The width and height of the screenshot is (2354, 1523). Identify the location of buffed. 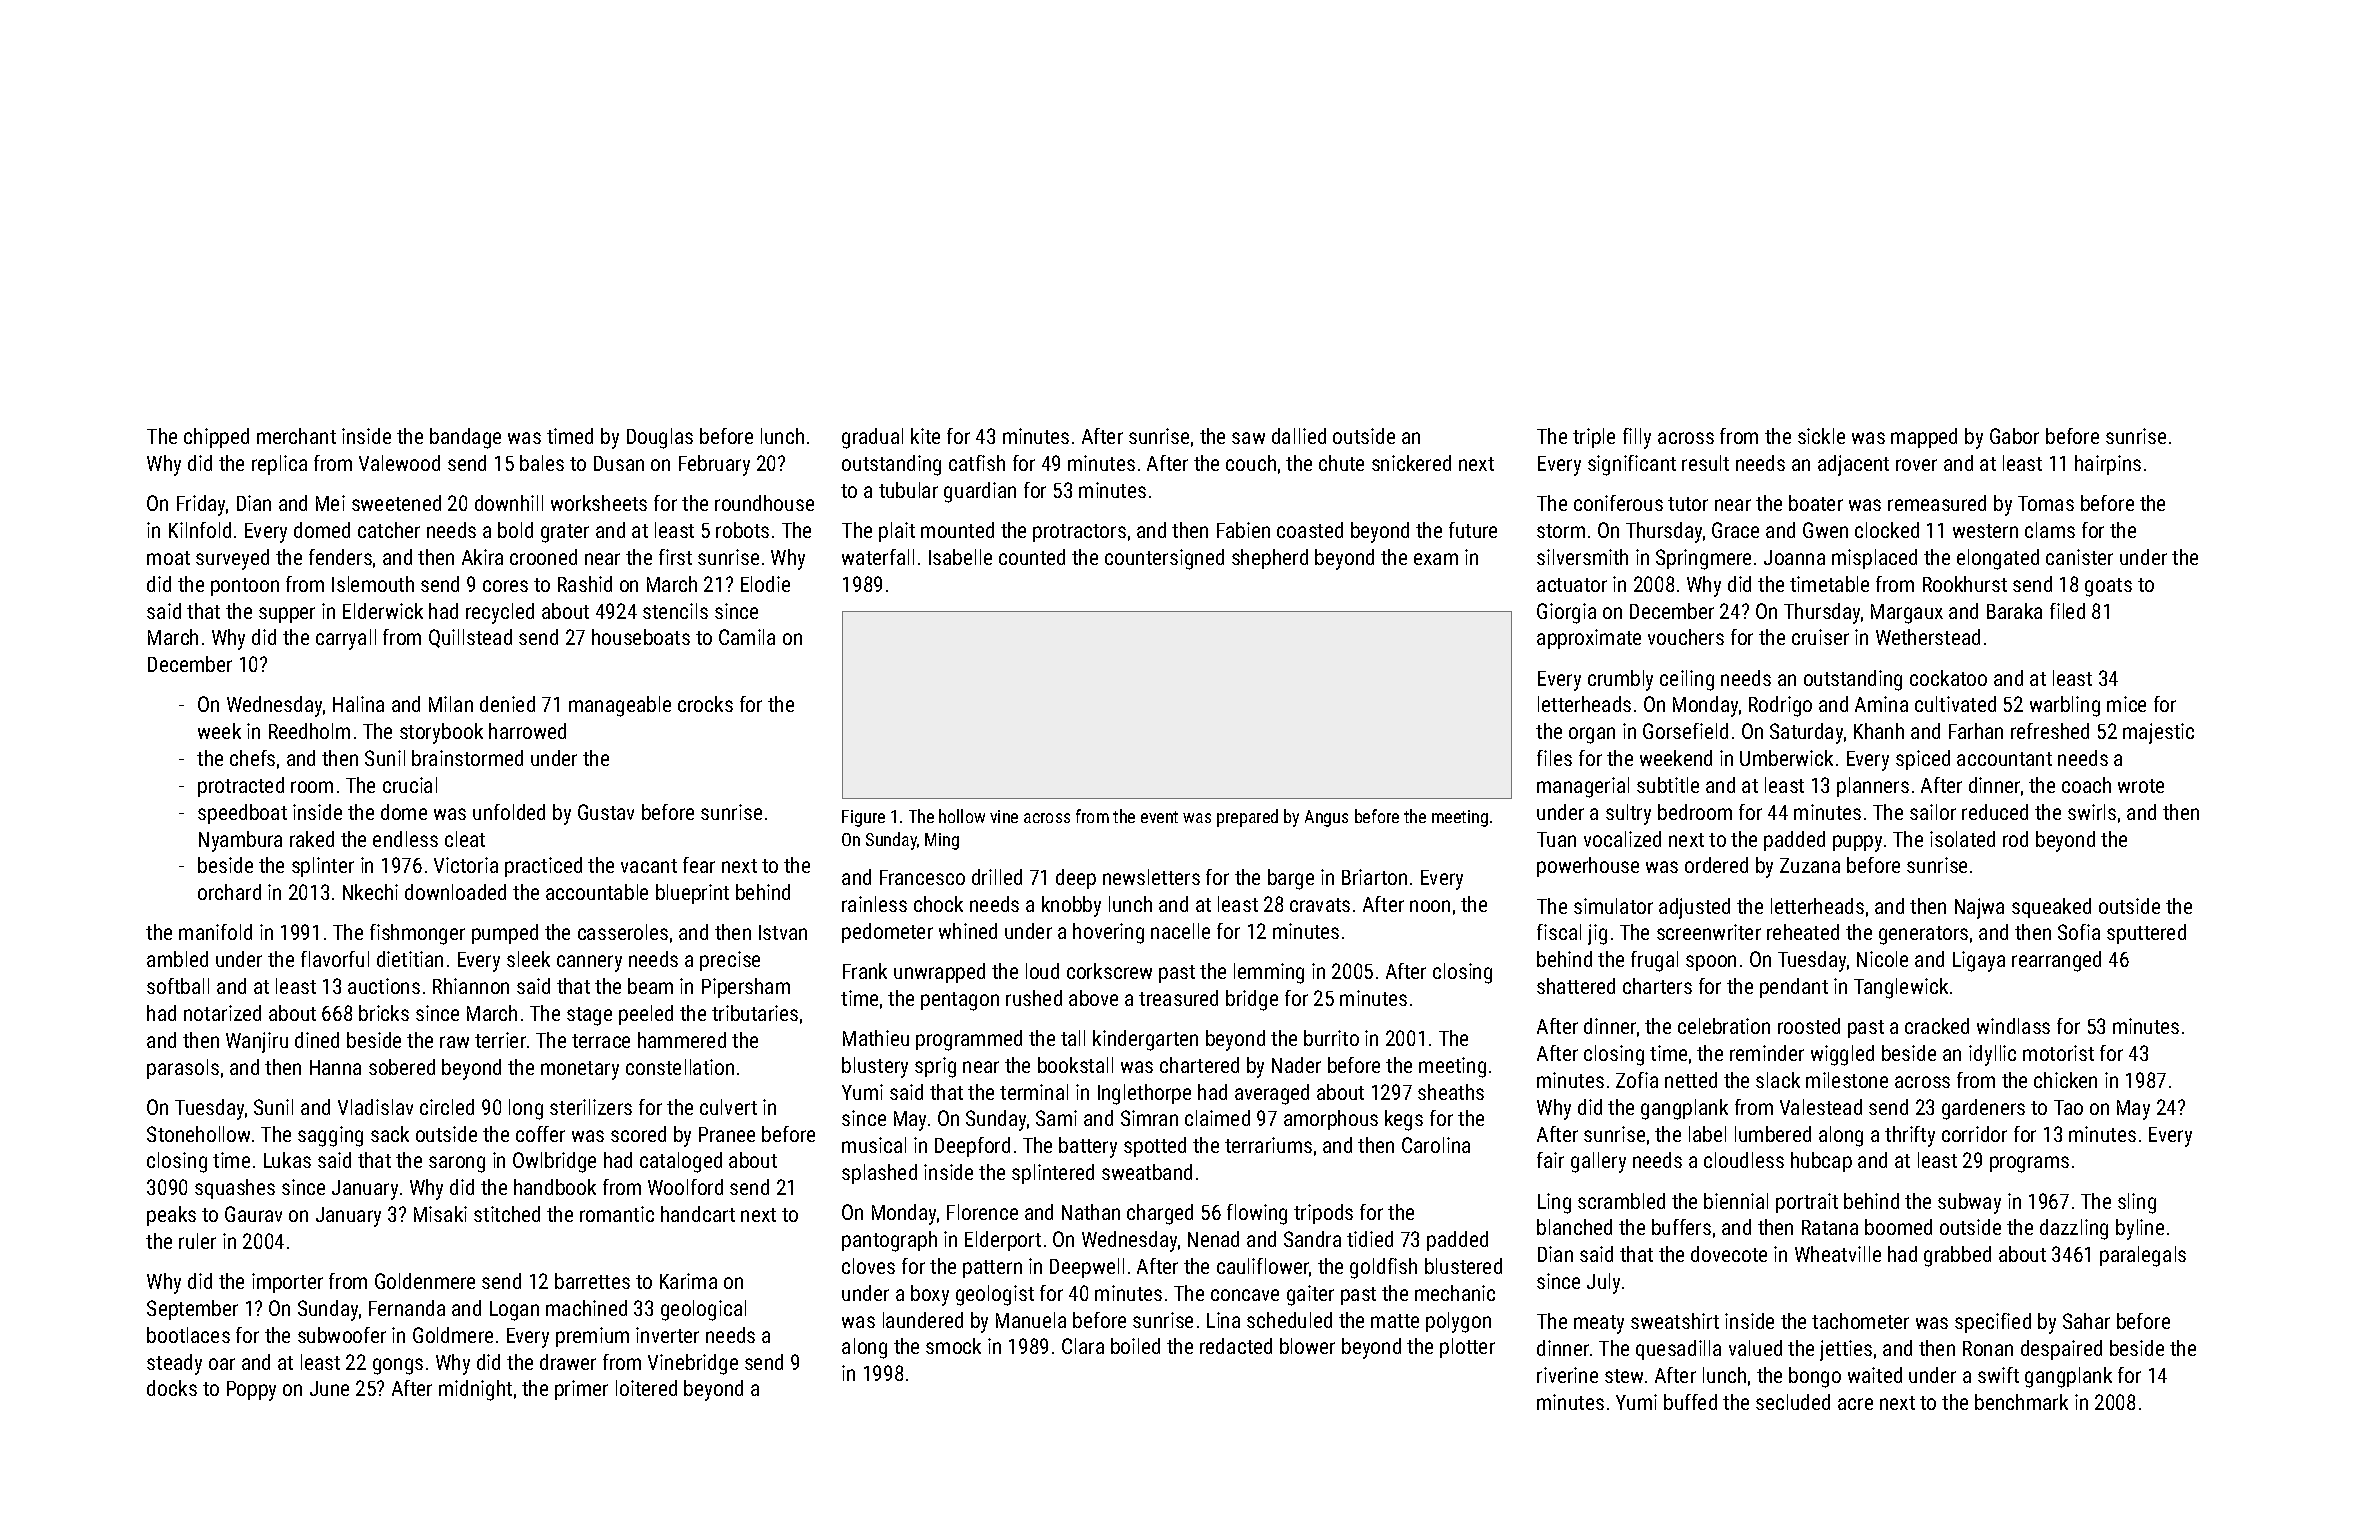
(1690, 1402).
